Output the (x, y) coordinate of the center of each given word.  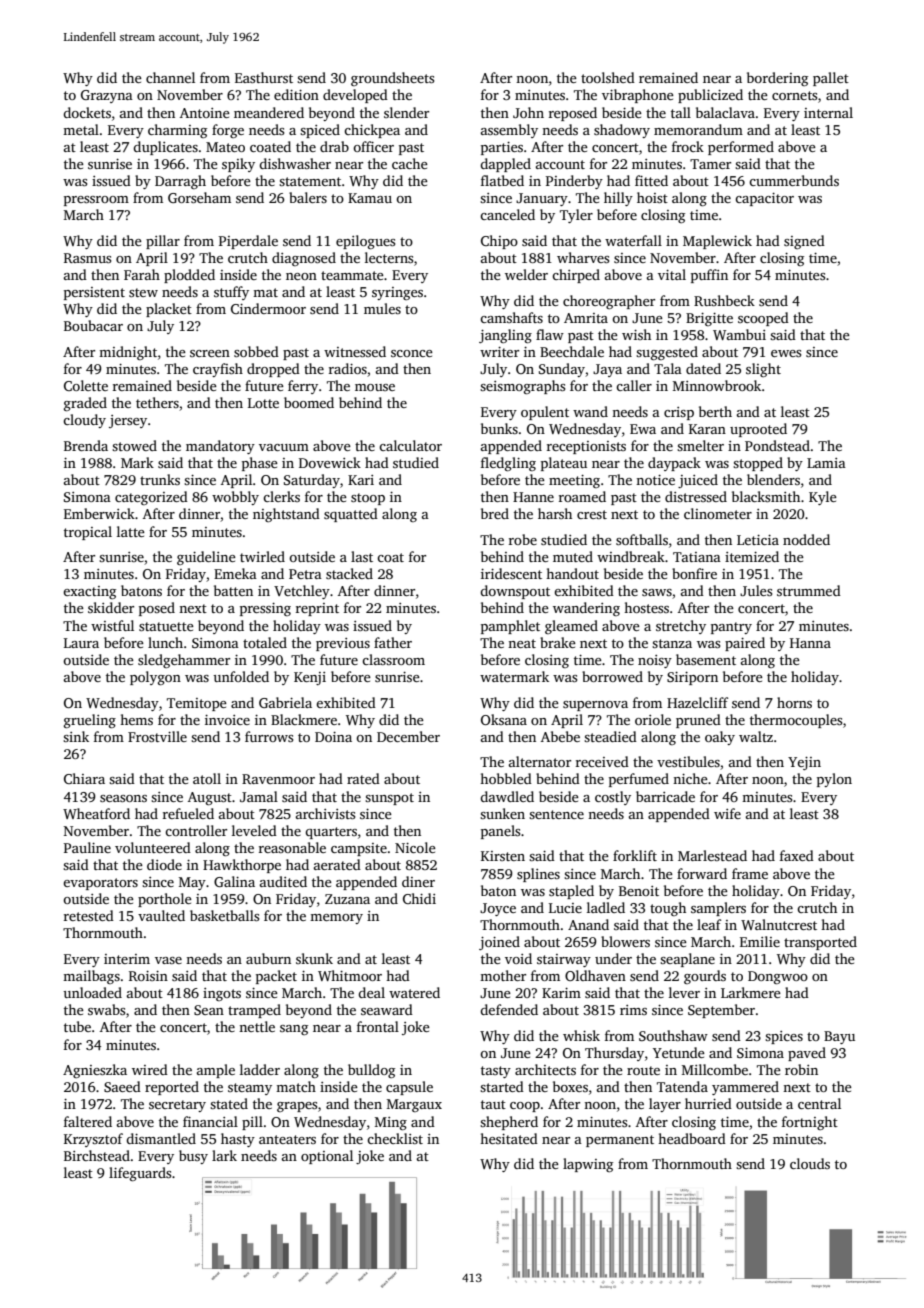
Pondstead (777, 445)
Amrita (586, 318)
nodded (806, 539)
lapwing (588, 1165)
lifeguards (140, 1174)
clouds (810, 1163)
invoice (227, 720)
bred (495, 513)
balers (308, 197)
